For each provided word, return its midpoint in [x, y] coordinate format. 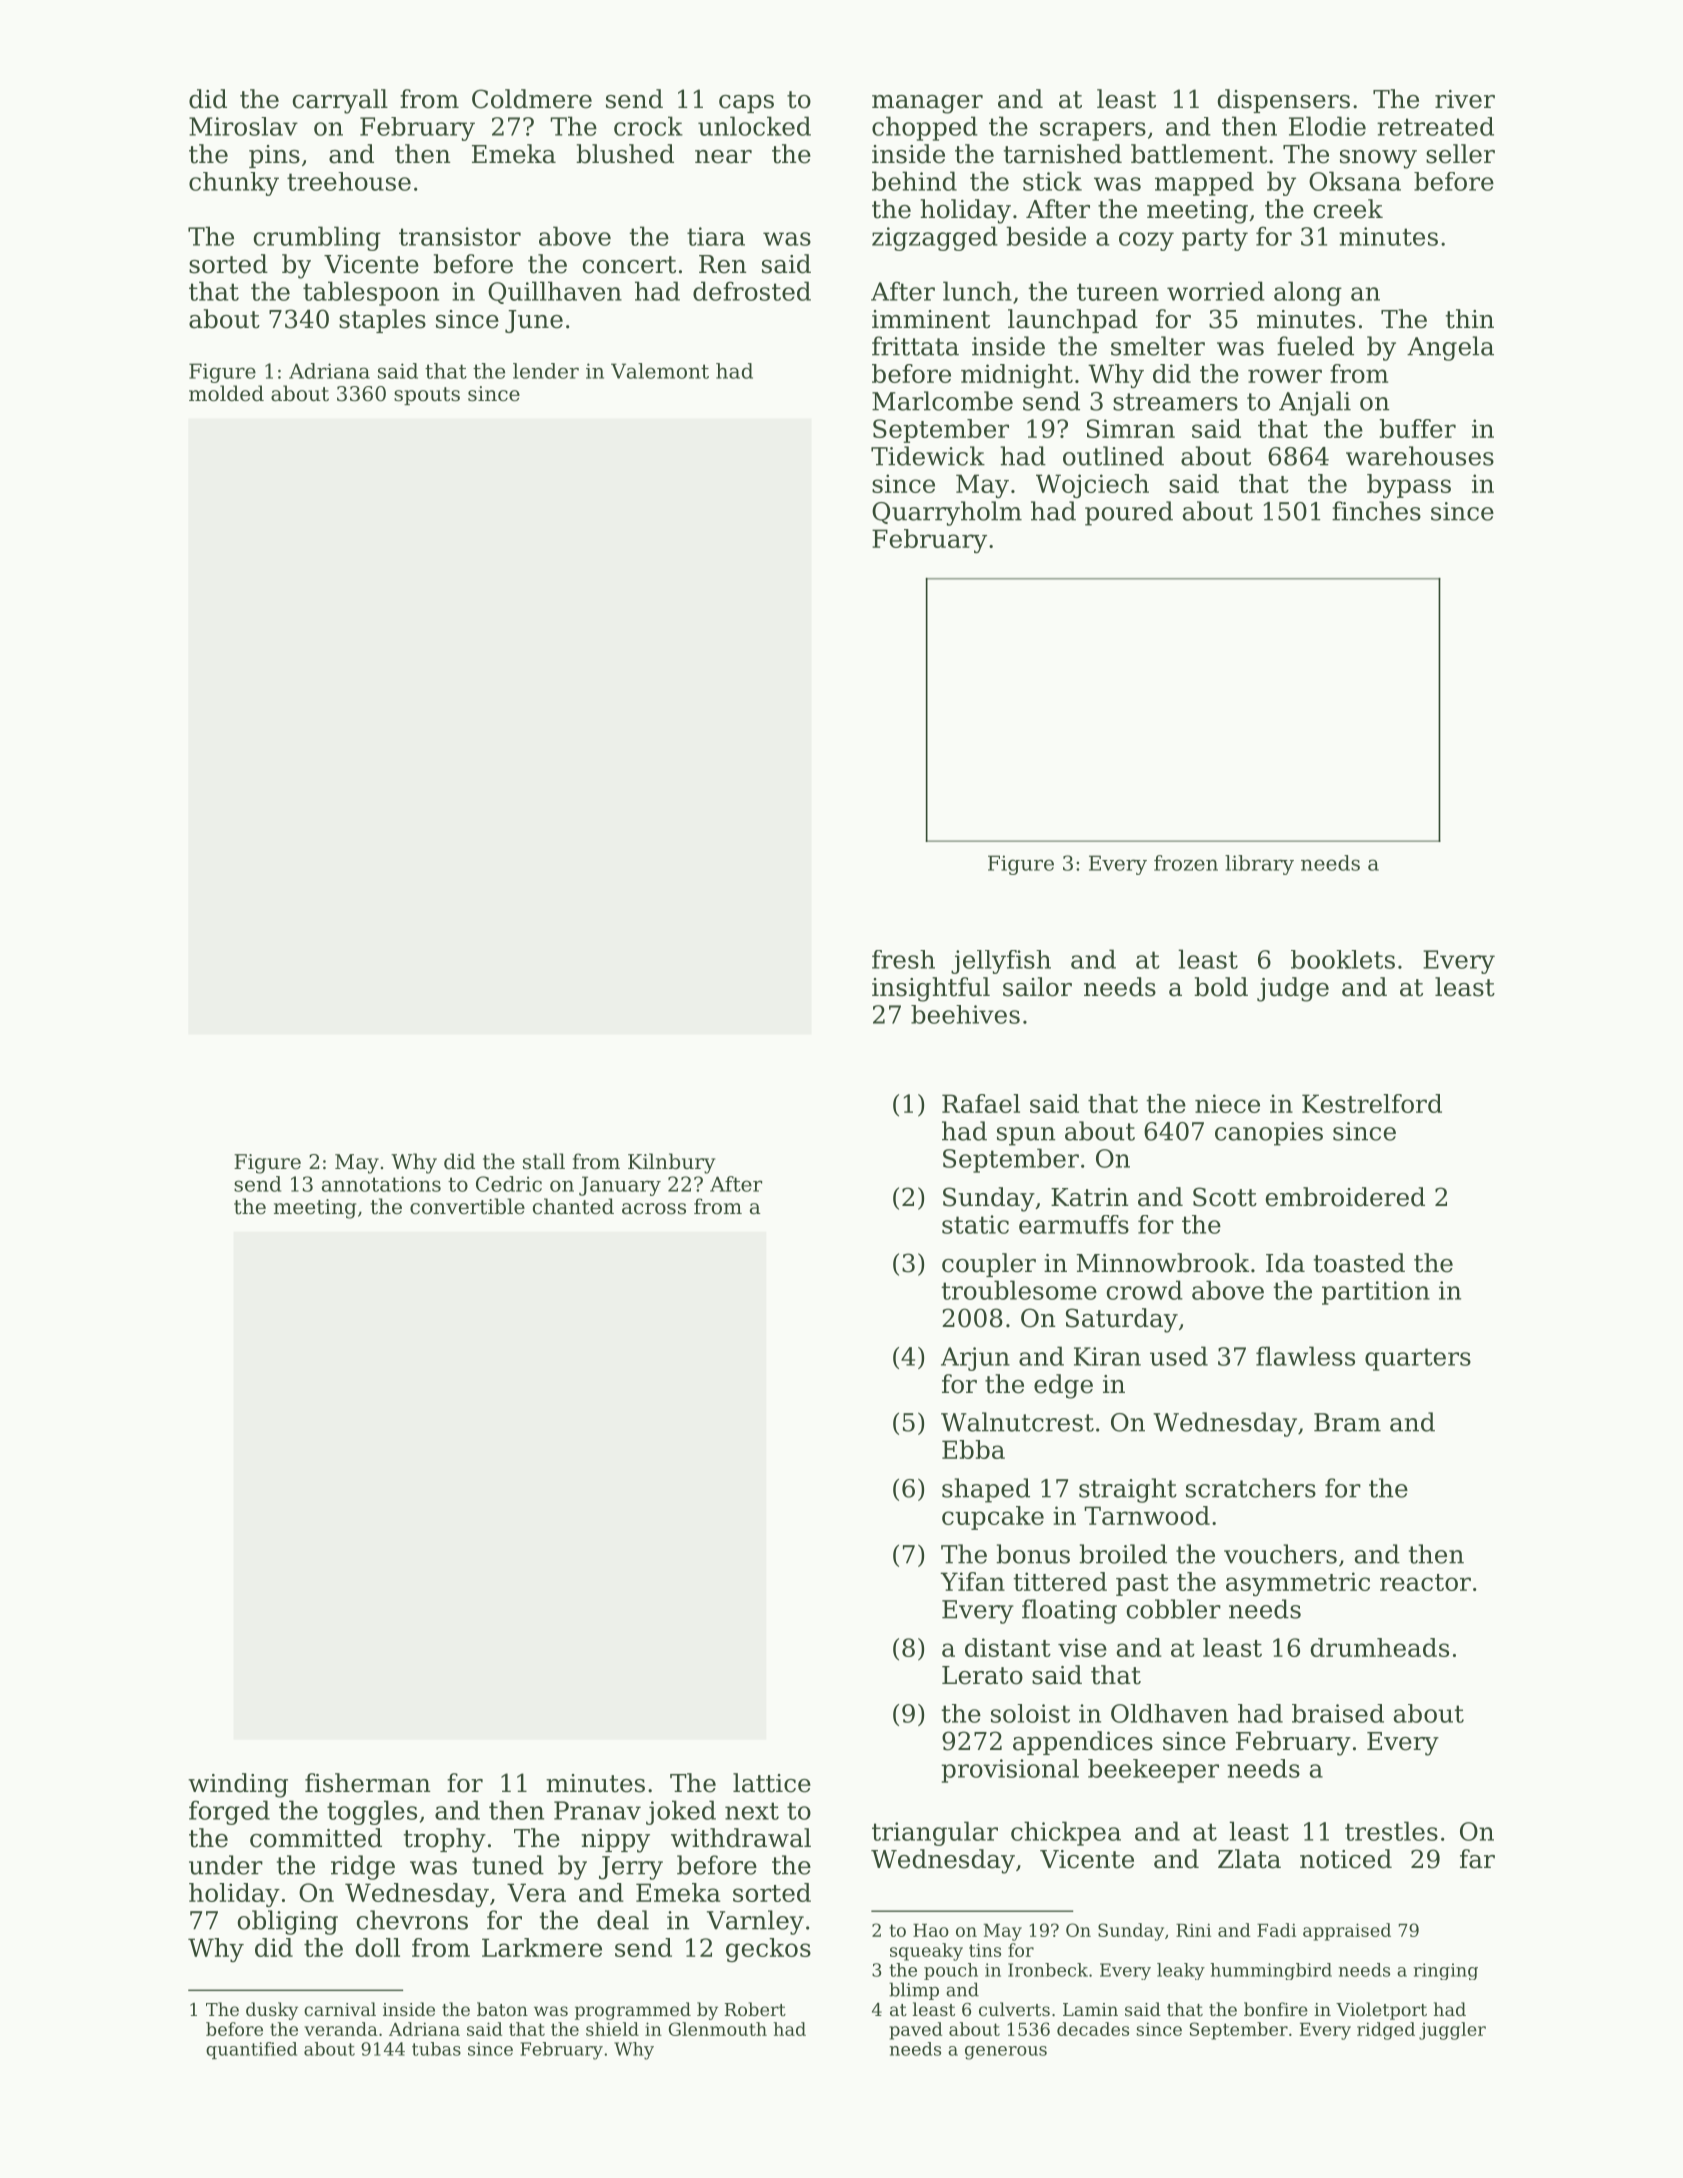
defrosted [752, 291]
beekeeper [1153, 1771]
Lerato [982, 1675]
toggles [372, 1812]
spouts [427, 396]
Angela [1450, 348]
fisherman [368, 1783]
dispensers [1284, 101]
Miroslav [243, 126]
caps [746, 104]
